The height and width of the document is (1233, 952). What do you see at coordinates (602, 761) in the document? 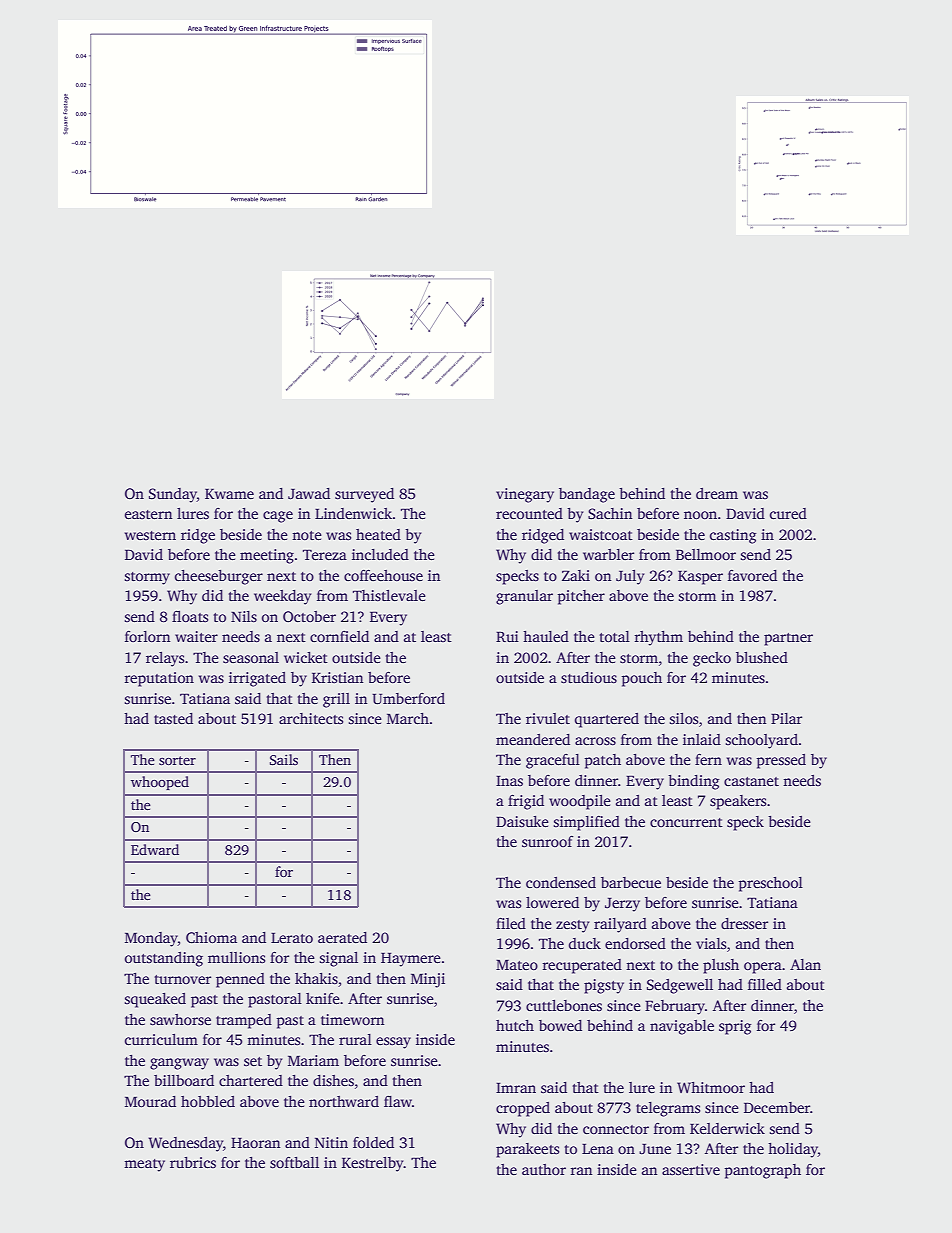
I see `patch` at bounding box center [602, 761].
